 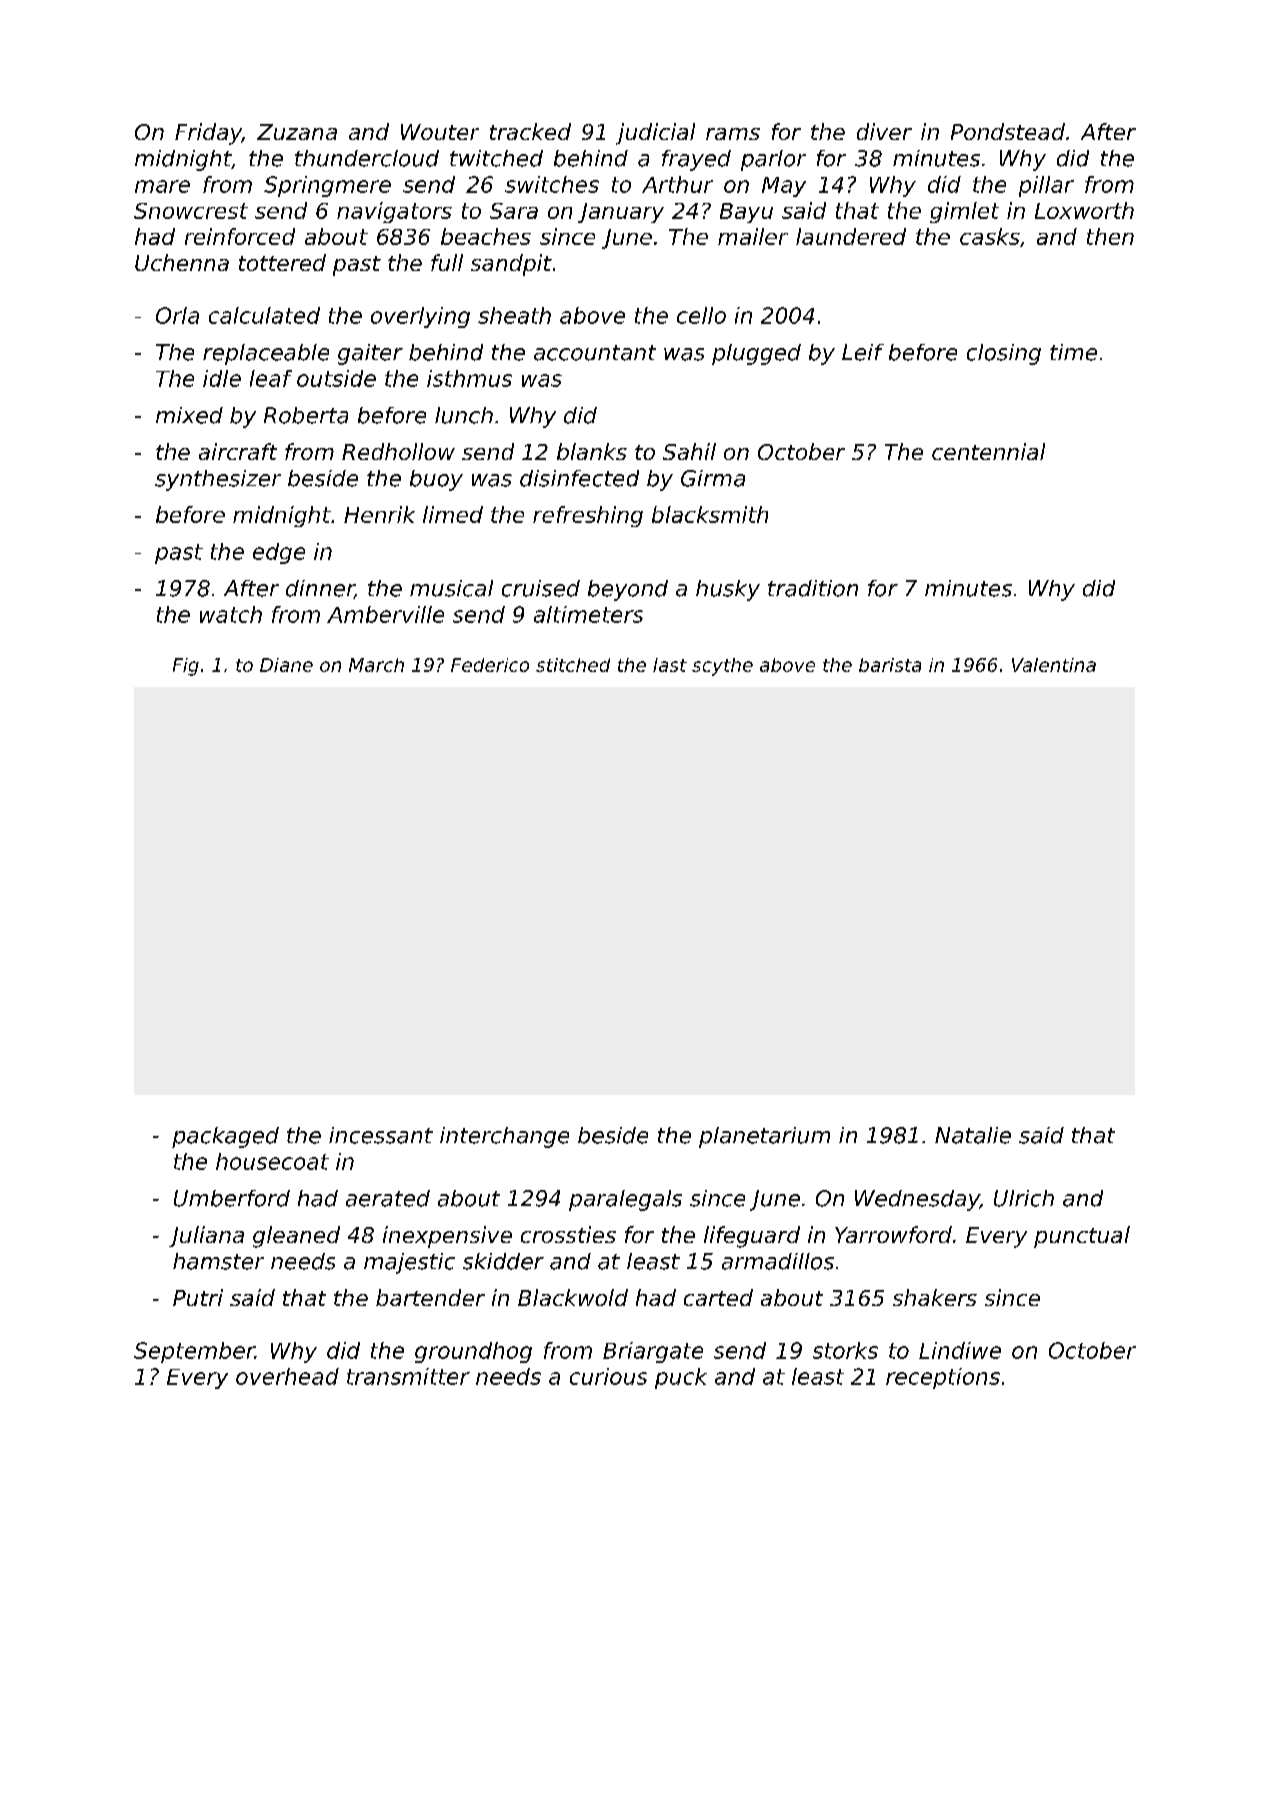 What do you see at coordinates (764, 1137) in the screenshot?
I see `planetarium` at bounding box center [764, 1137].
